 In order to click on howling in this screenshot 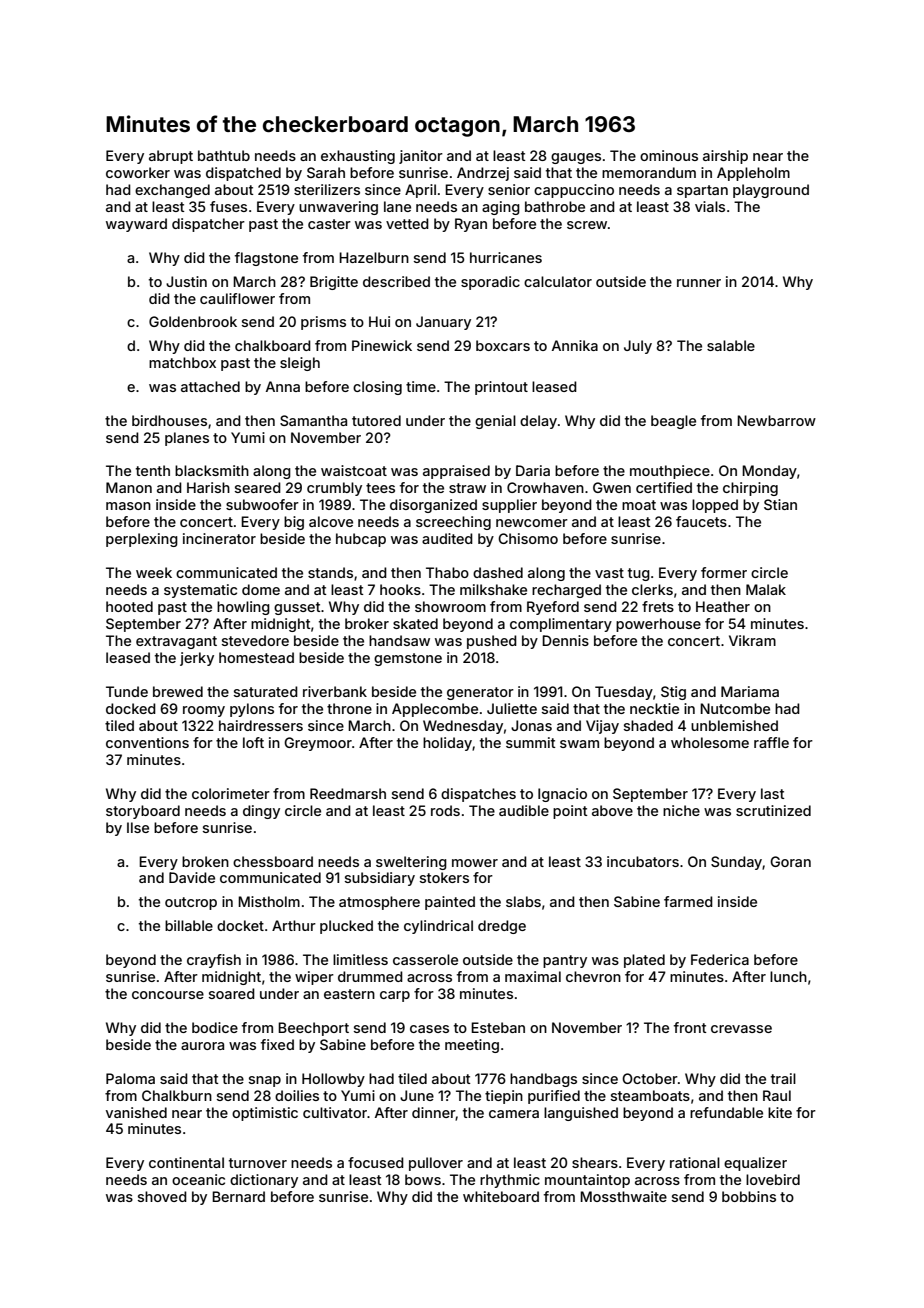, I will do `click(243, 608)`.
